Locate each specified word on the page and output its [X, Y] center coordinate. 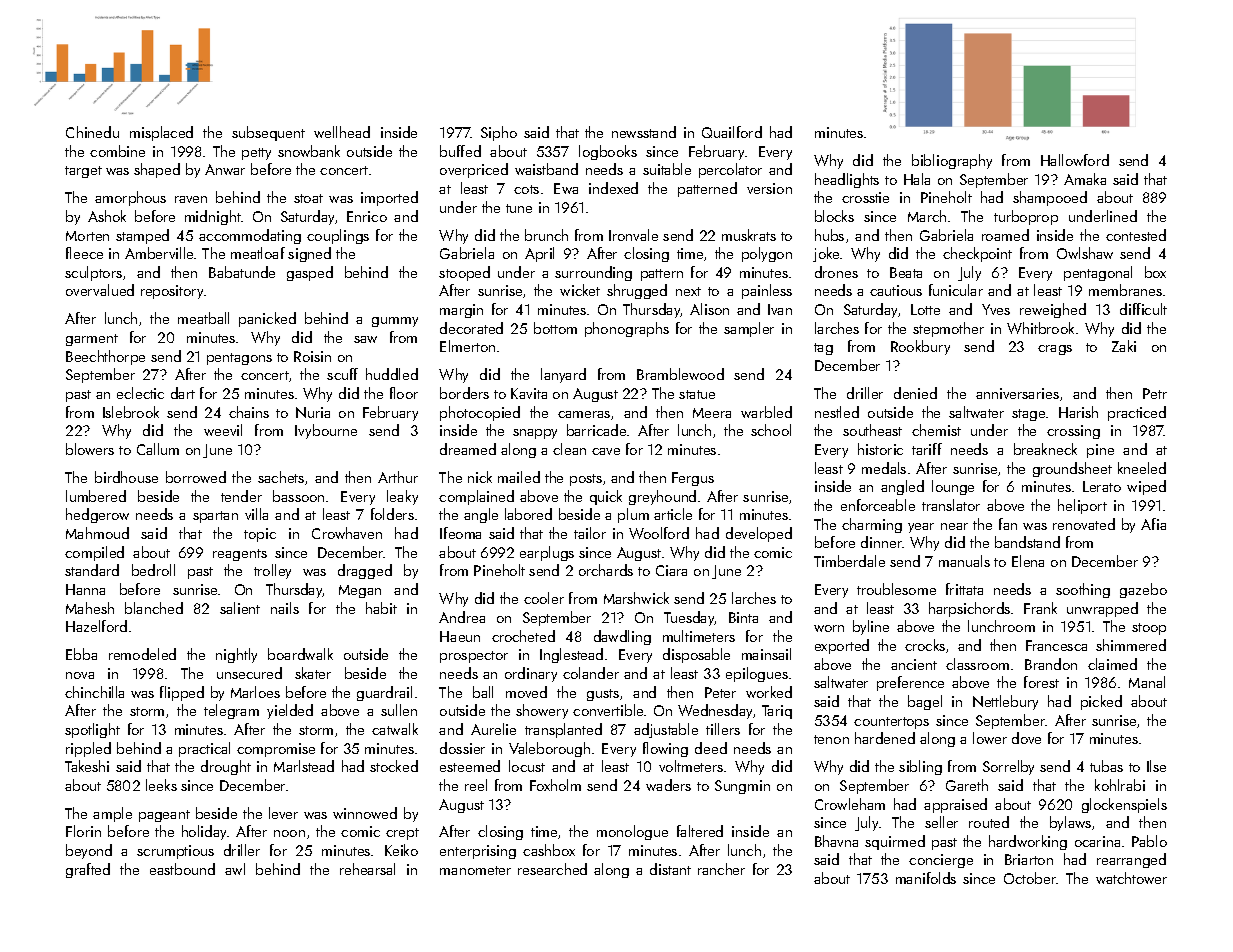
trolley [272, 571]
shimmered [1131, 645]
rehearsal [367, 869]
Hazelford [96, 626]
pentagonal [1098, 273]
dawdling [622, 637]
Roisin [312, 356]
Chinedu [92, 132]
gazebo [1143, 590]
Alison [709, 309]
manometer [475, 870]
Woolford [659, 533]
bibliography [952, 161]
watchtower [1131, 878]
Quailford [732, 132]
